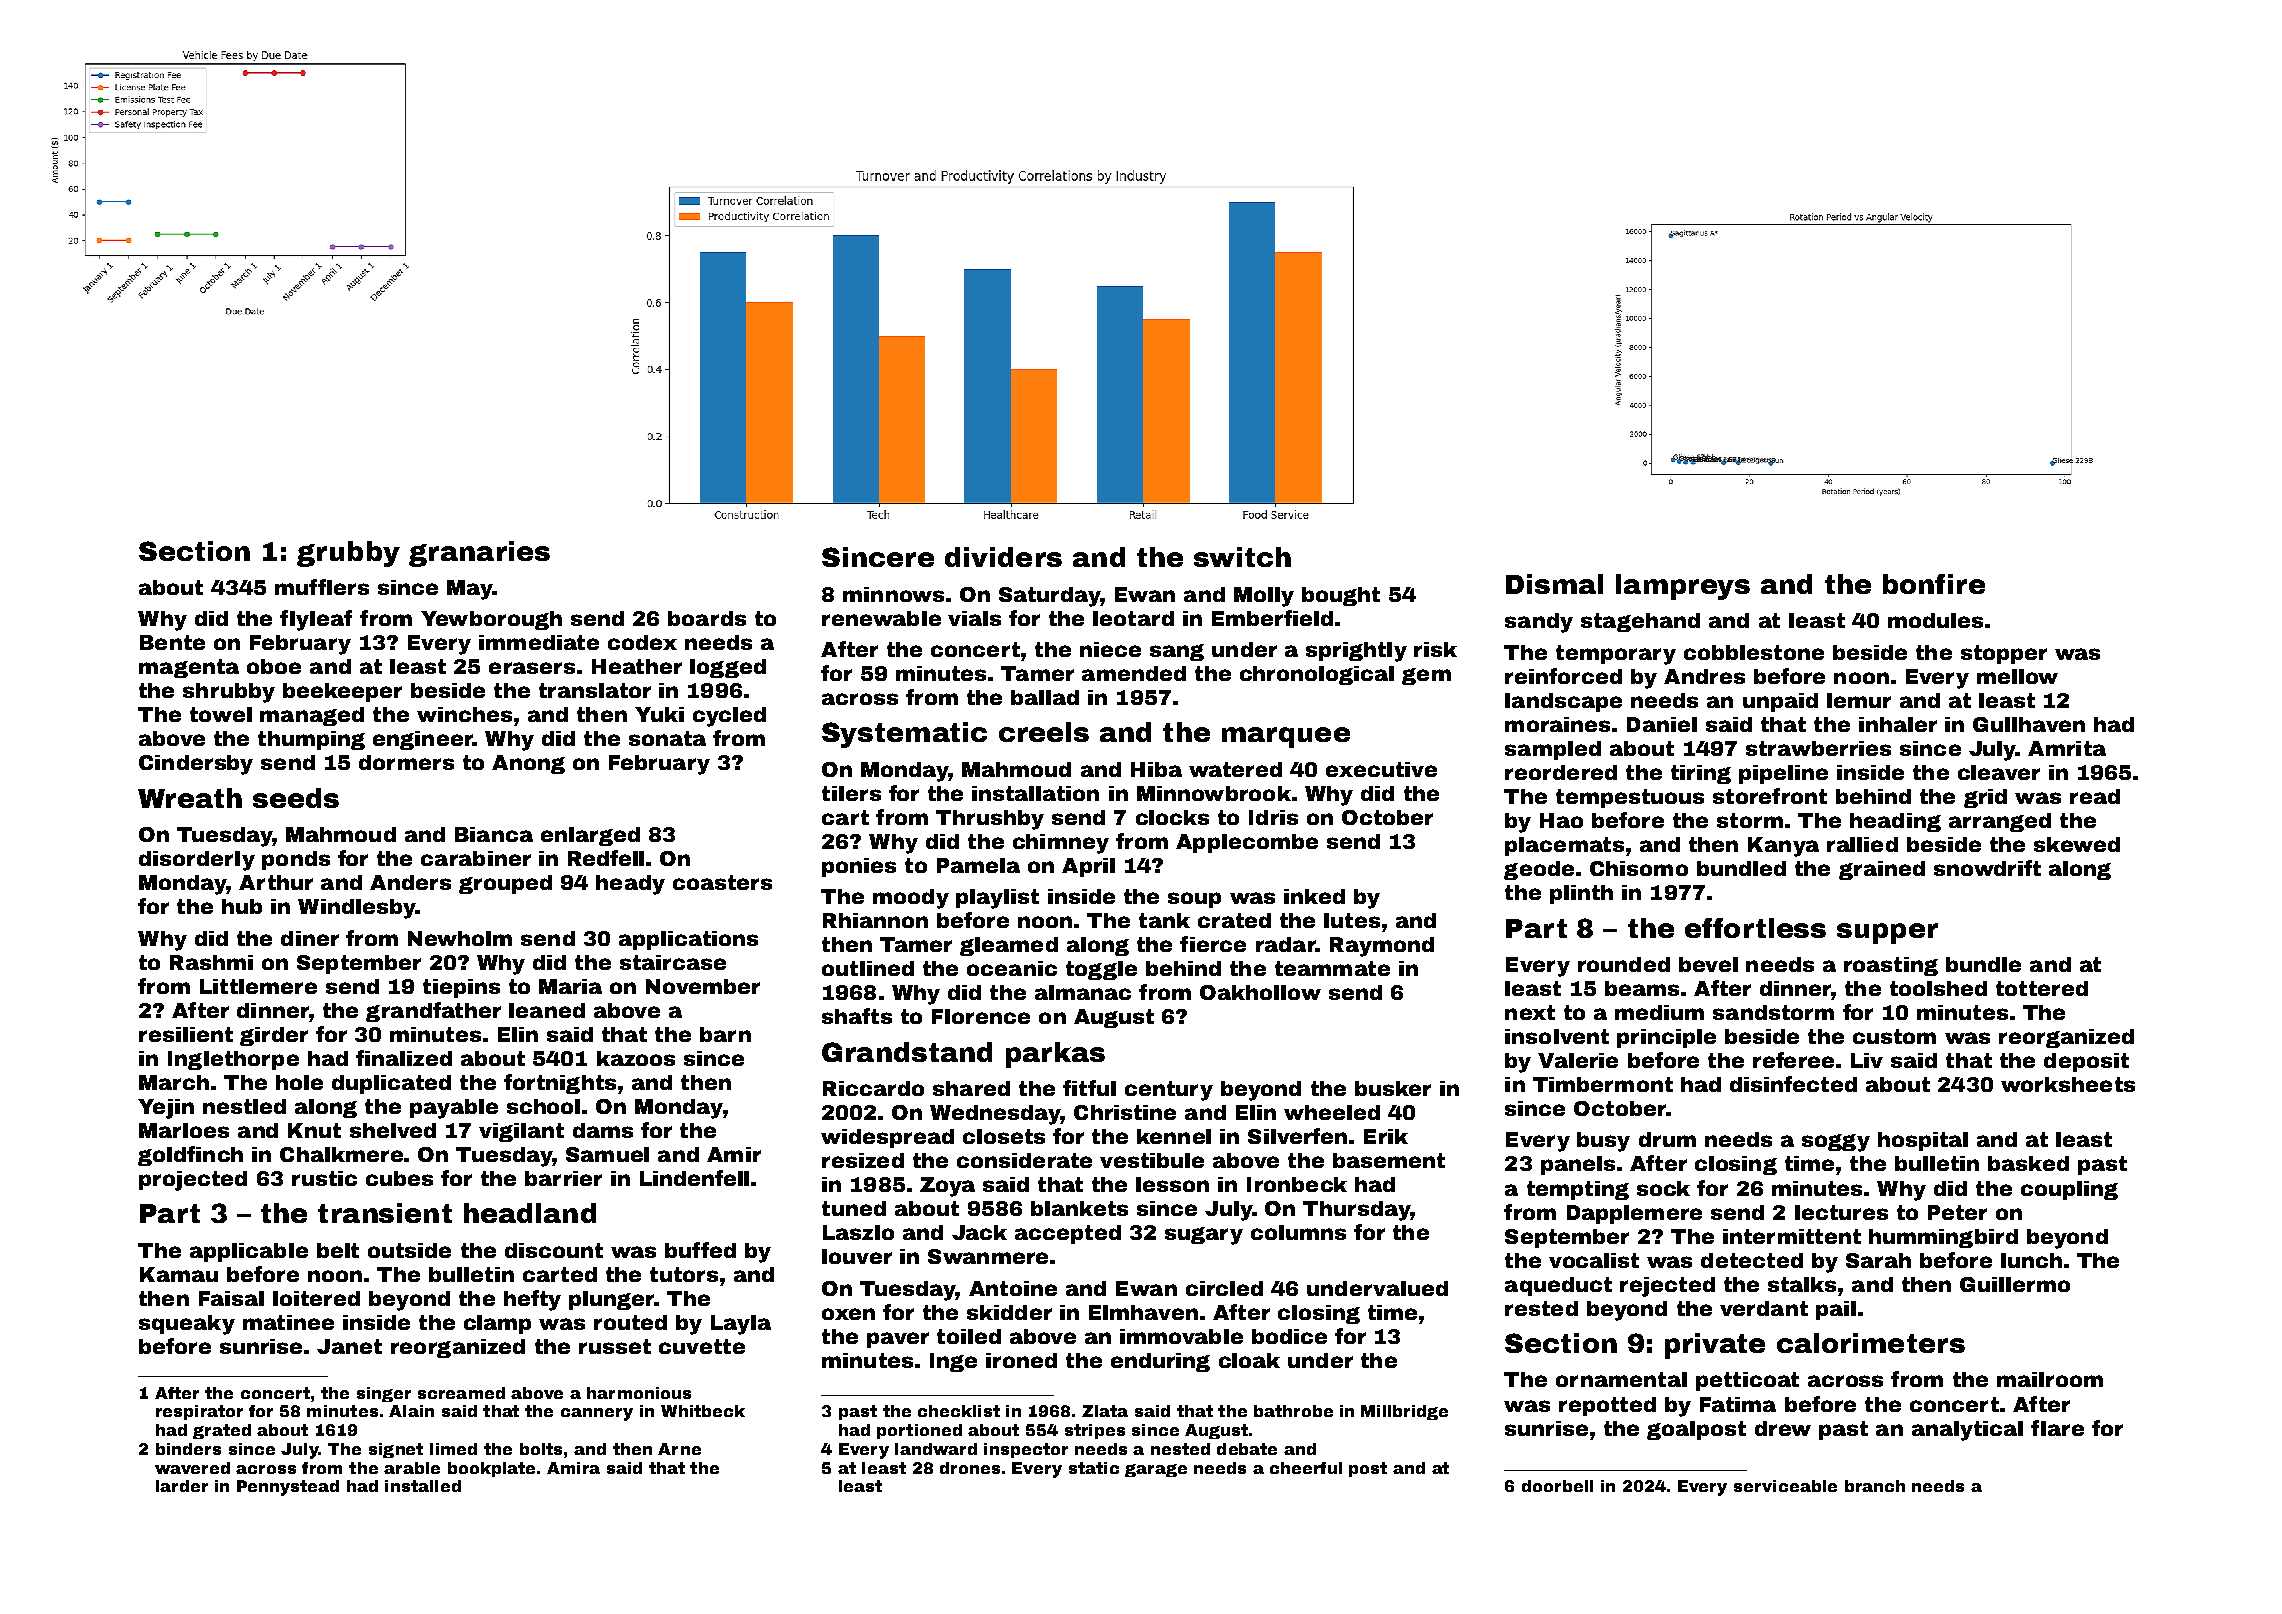  What do you see at coordinates (1683, 587) in the screenshot?
I see `lampreys` at bounding box center [1683, 587].
